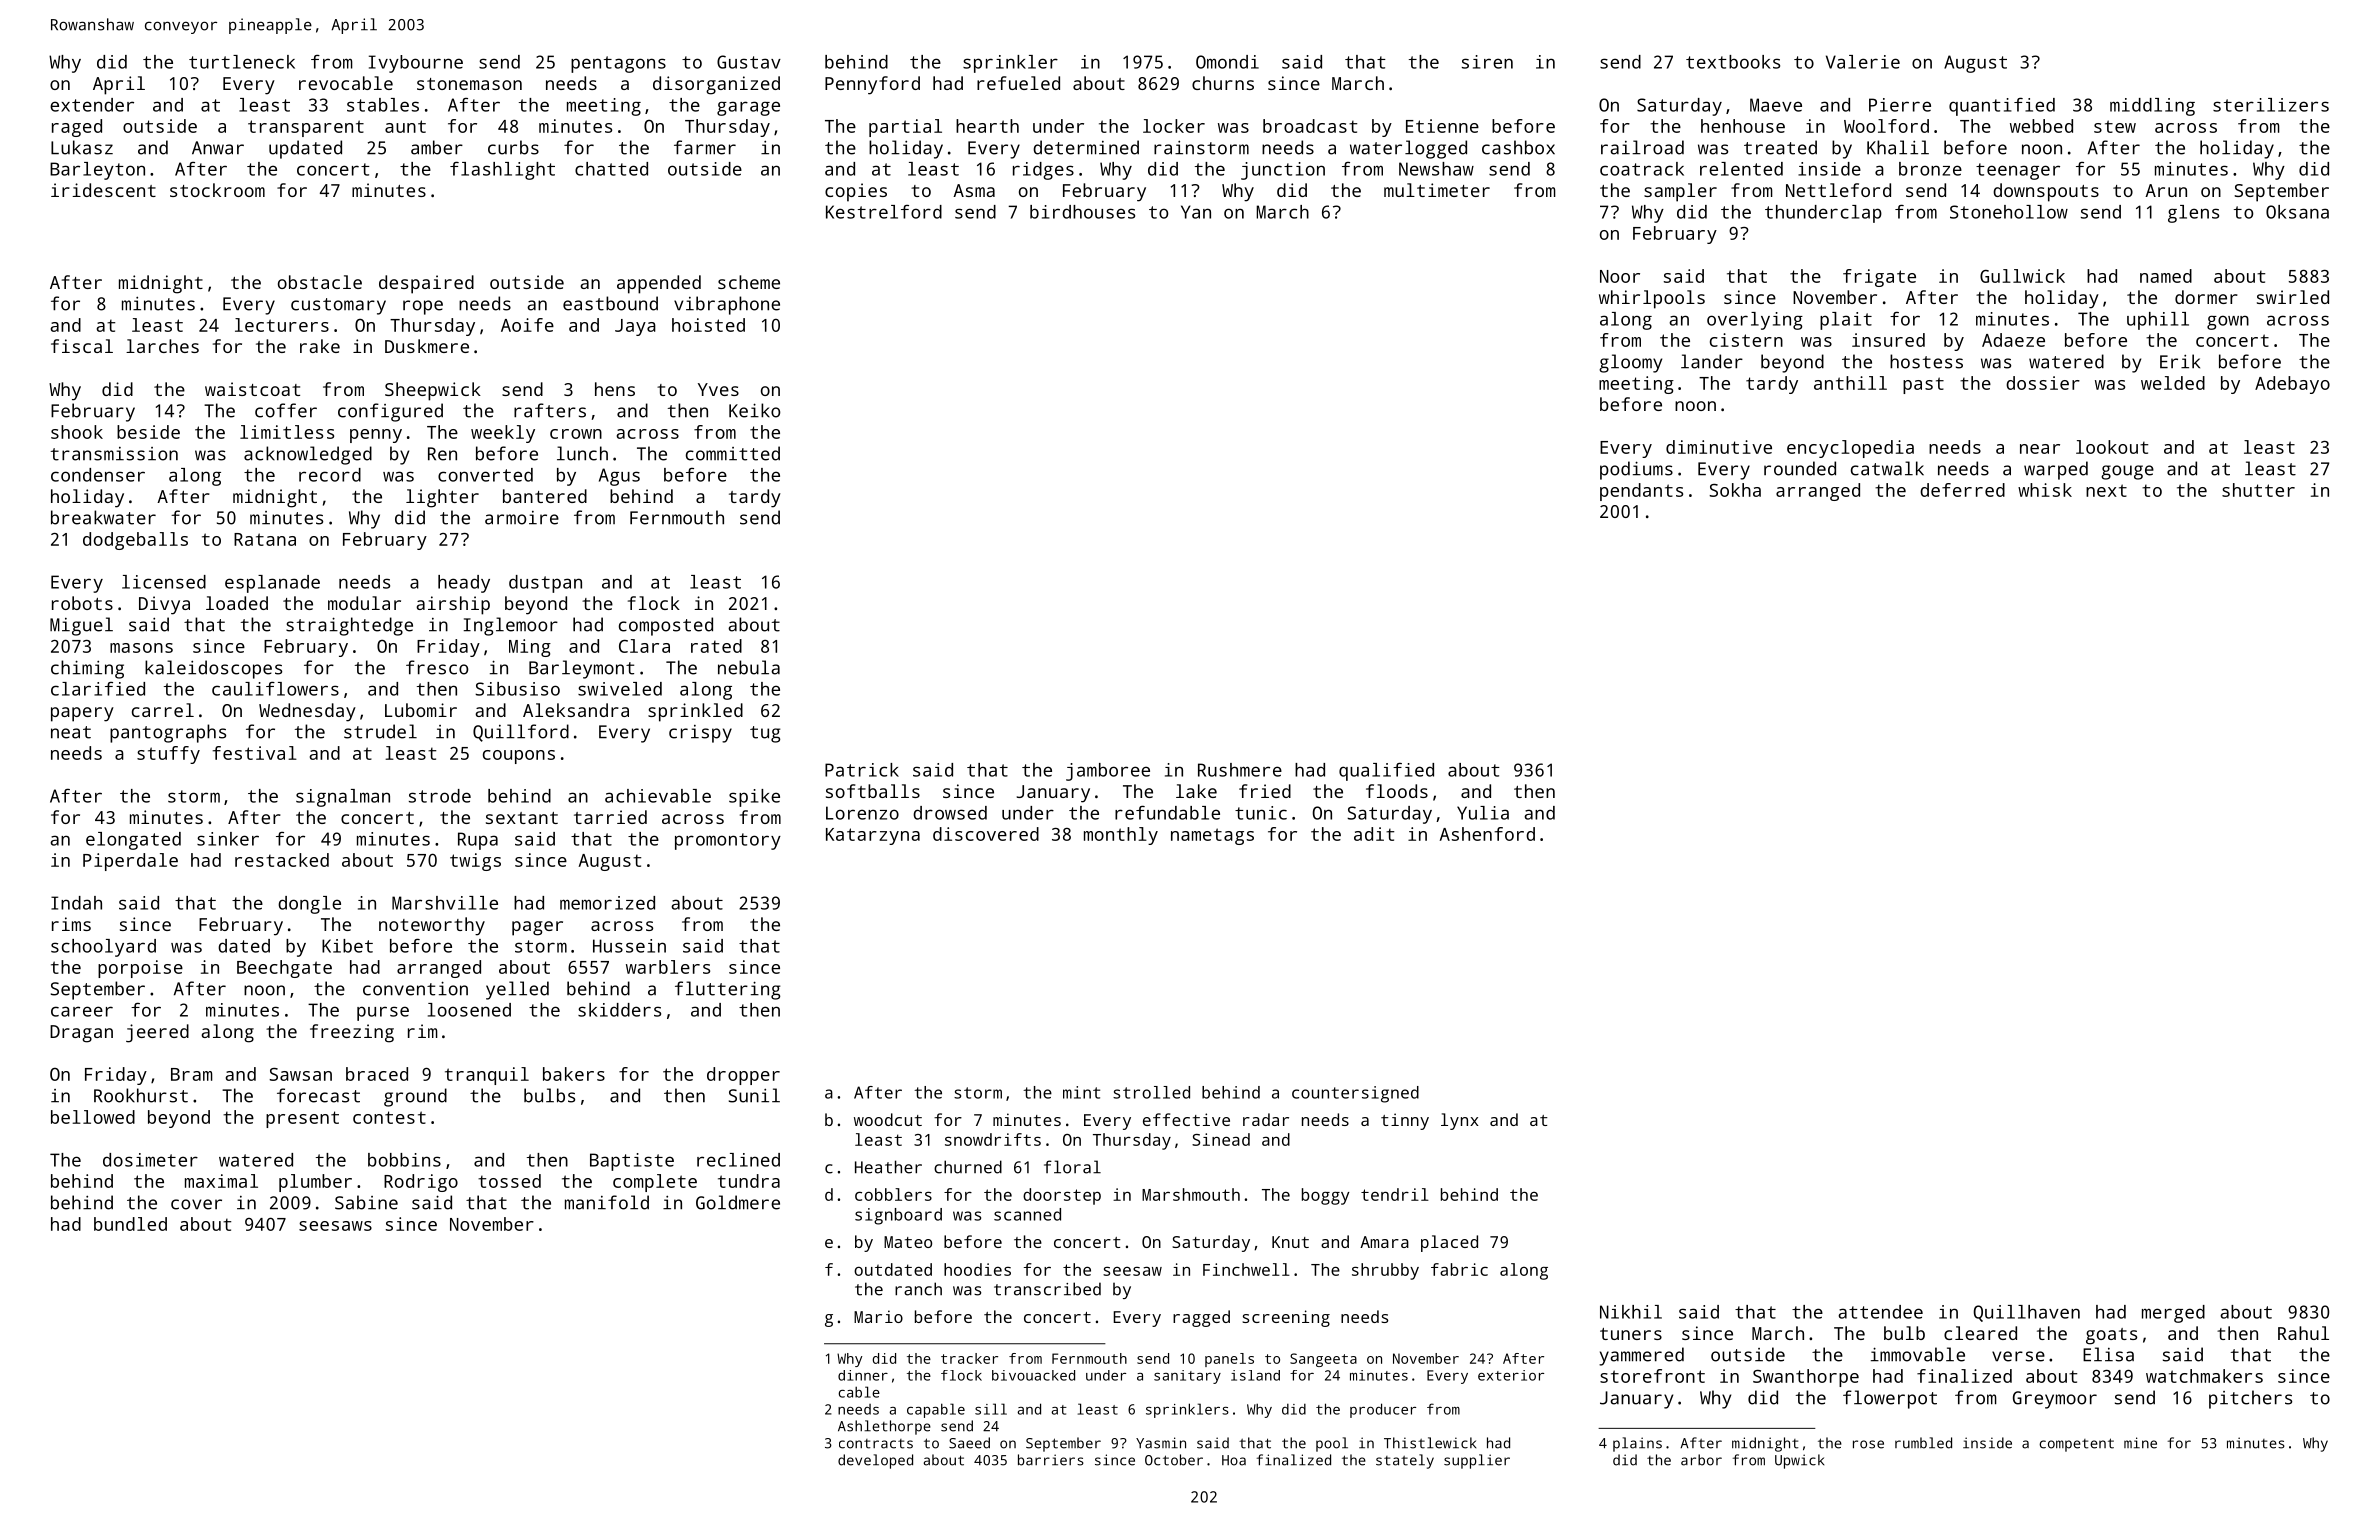  What do you see at coordinates (228, 839) in the document?
I see `sinker` at bounding box center [228, 839].
